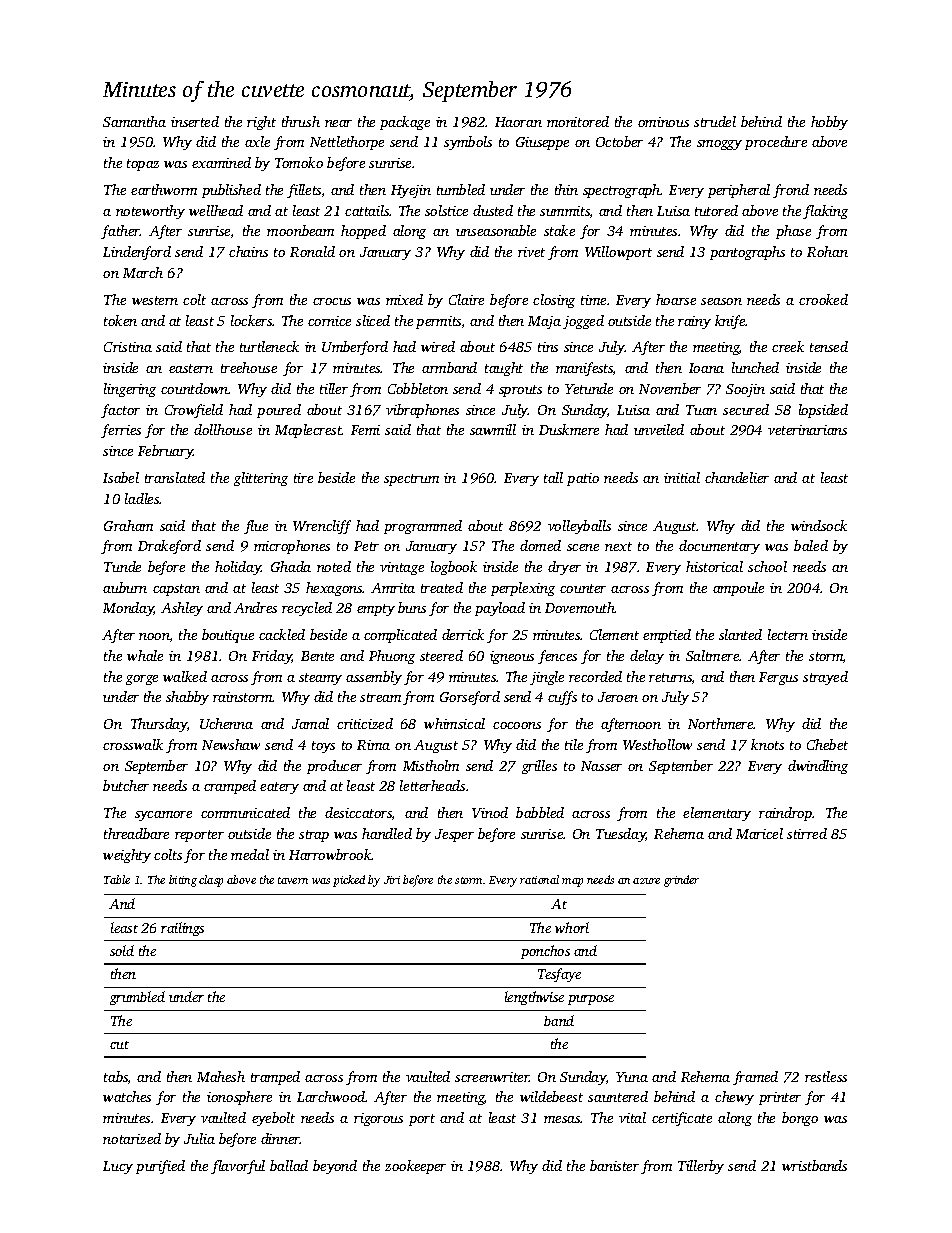  Describe the element at coordinates (405, 123) in the screenshot. I see `package` at that location.
